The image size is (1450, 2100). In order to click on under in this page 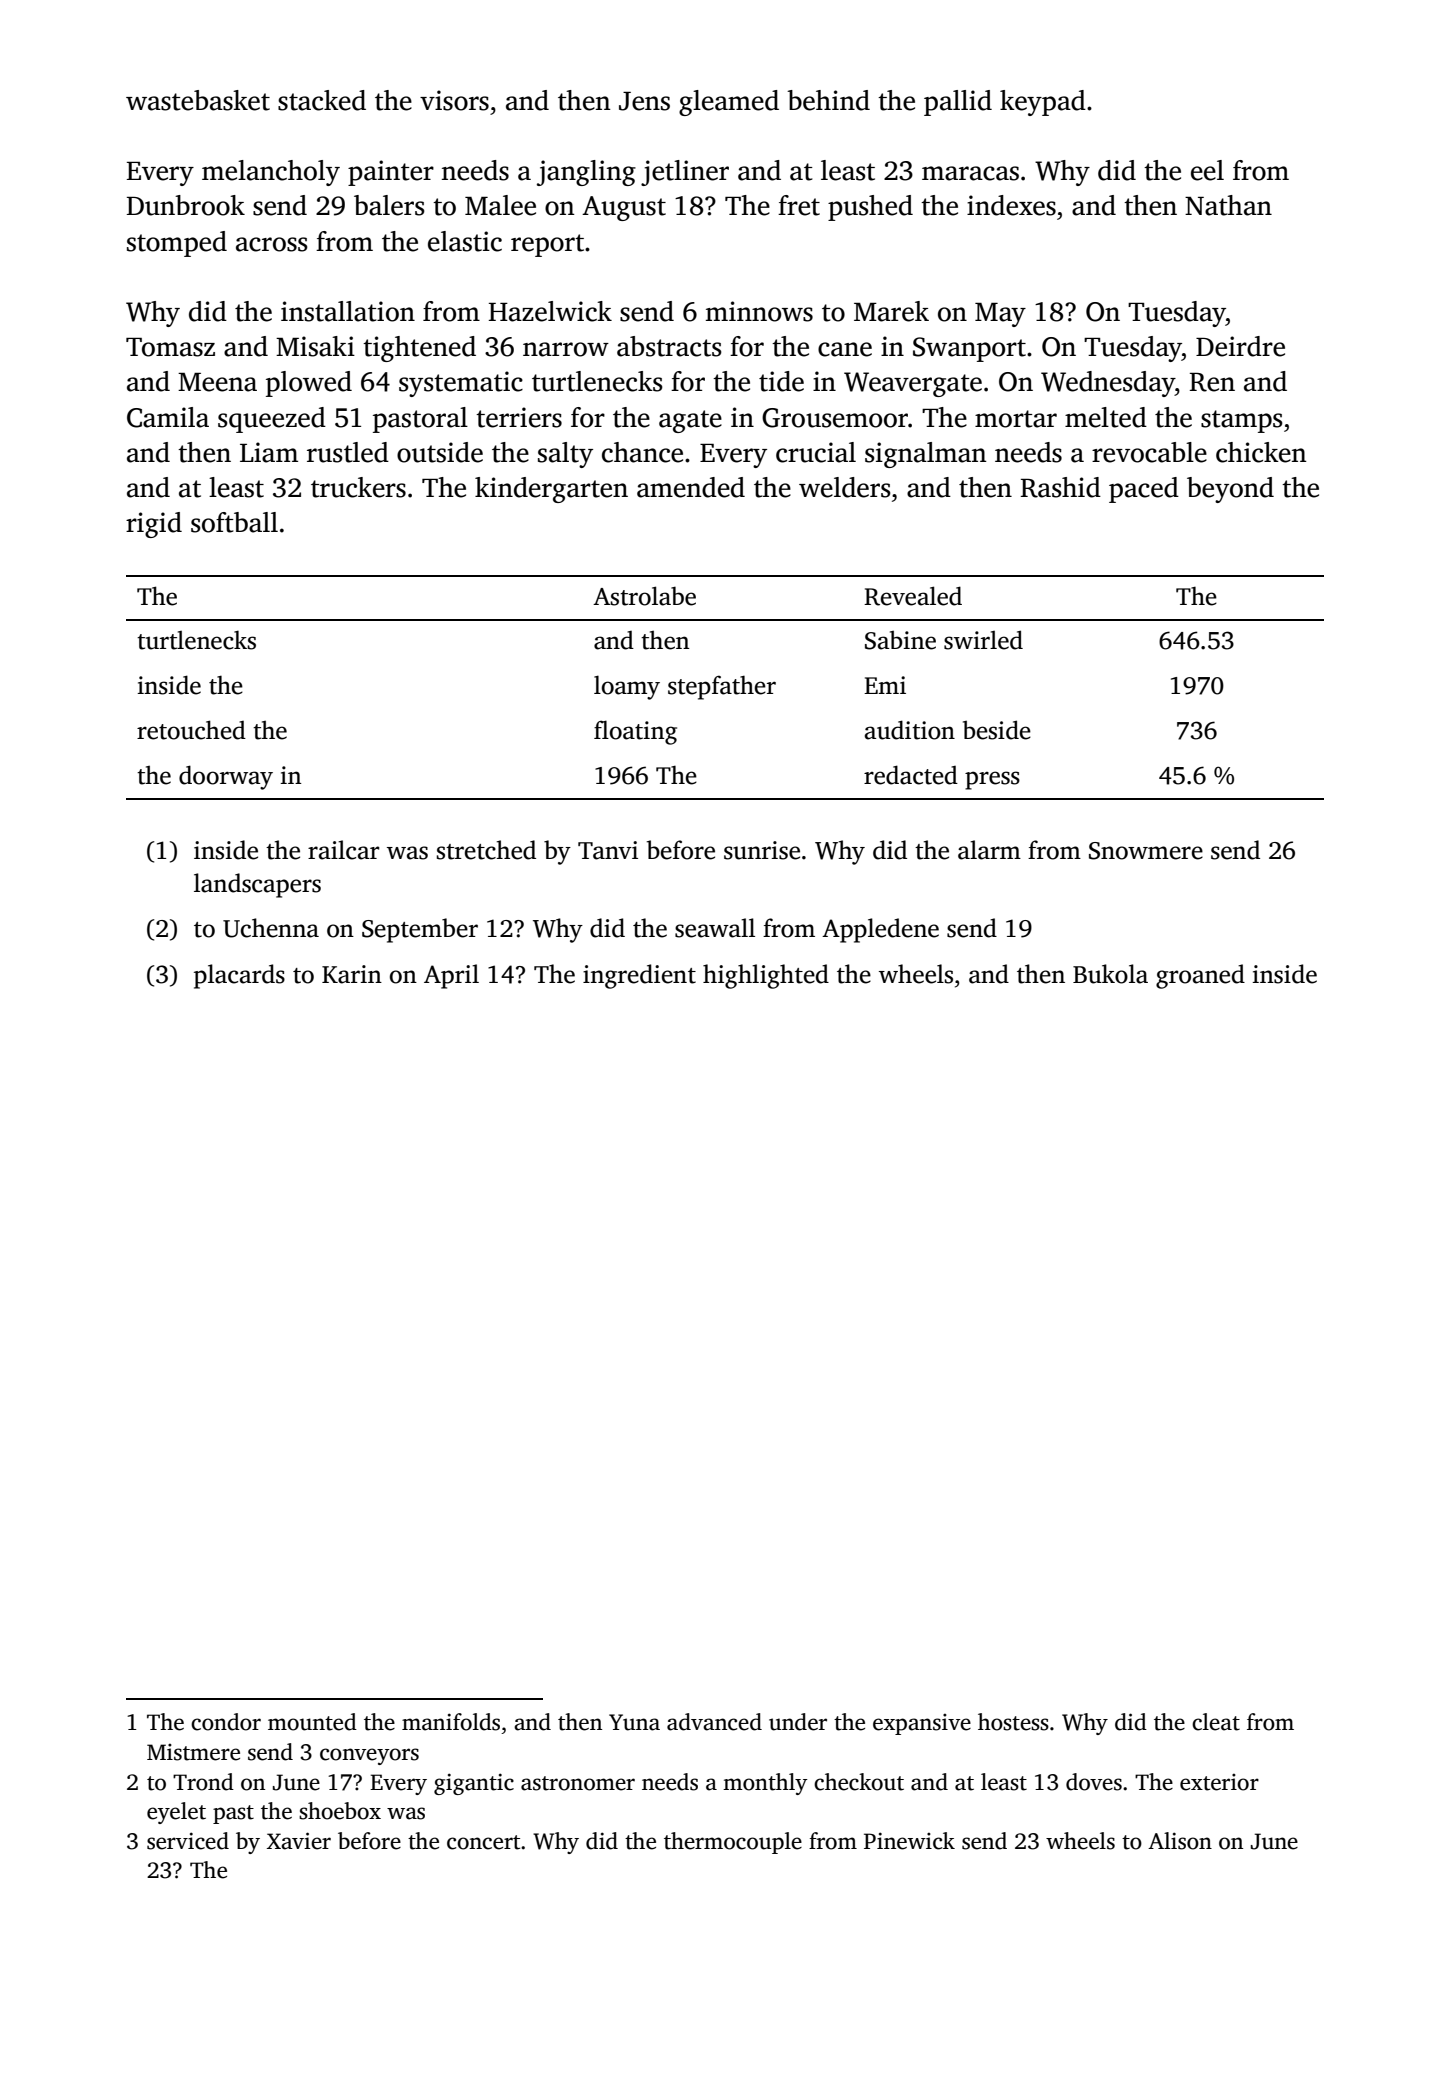, I will do `click(798, 1722)`.
